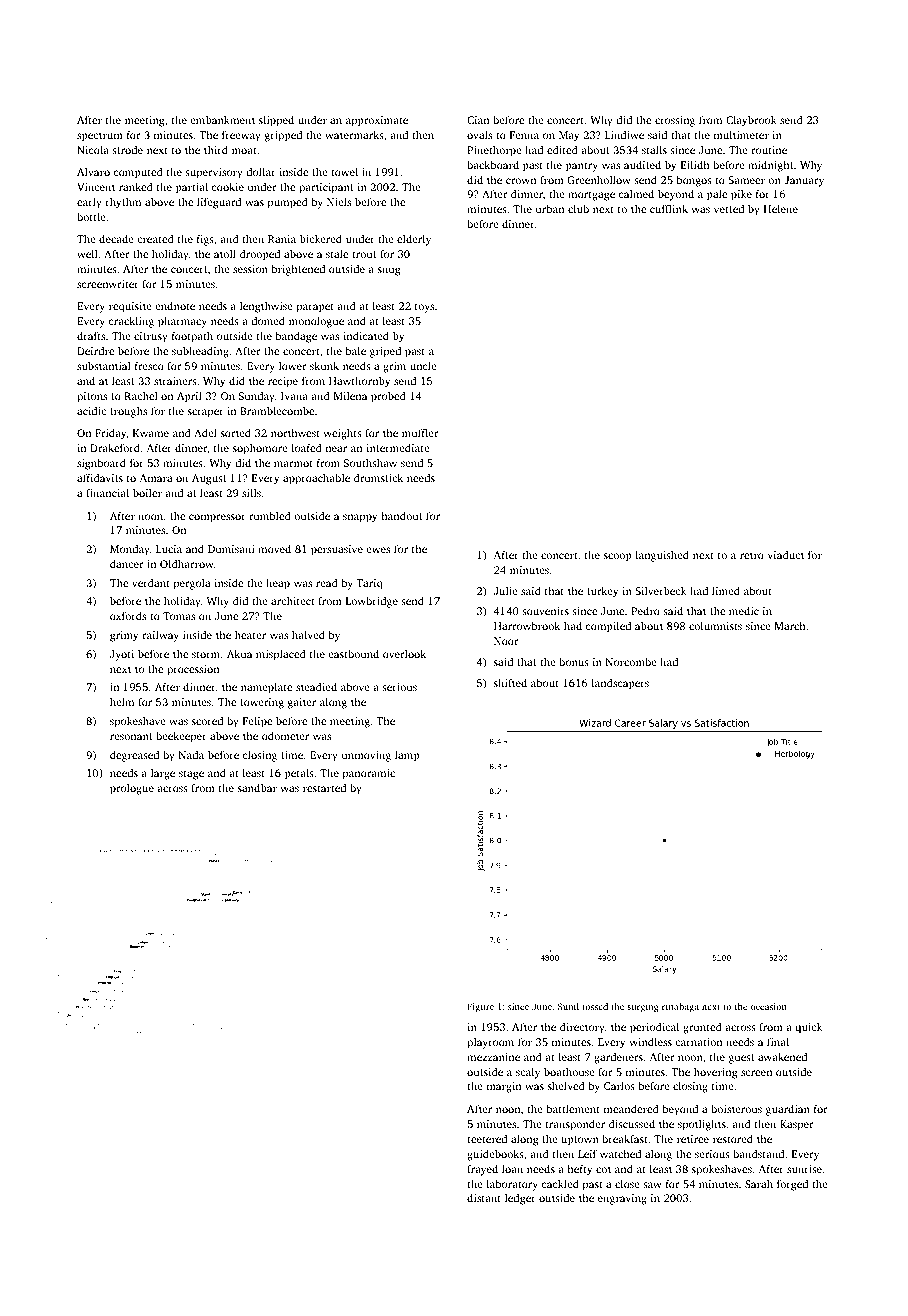 Image resolution: width=908 pixels, height=1316 pixels. Describe the element at coordinates (193, 670) in the screenshot. I see `procession` at that location.
